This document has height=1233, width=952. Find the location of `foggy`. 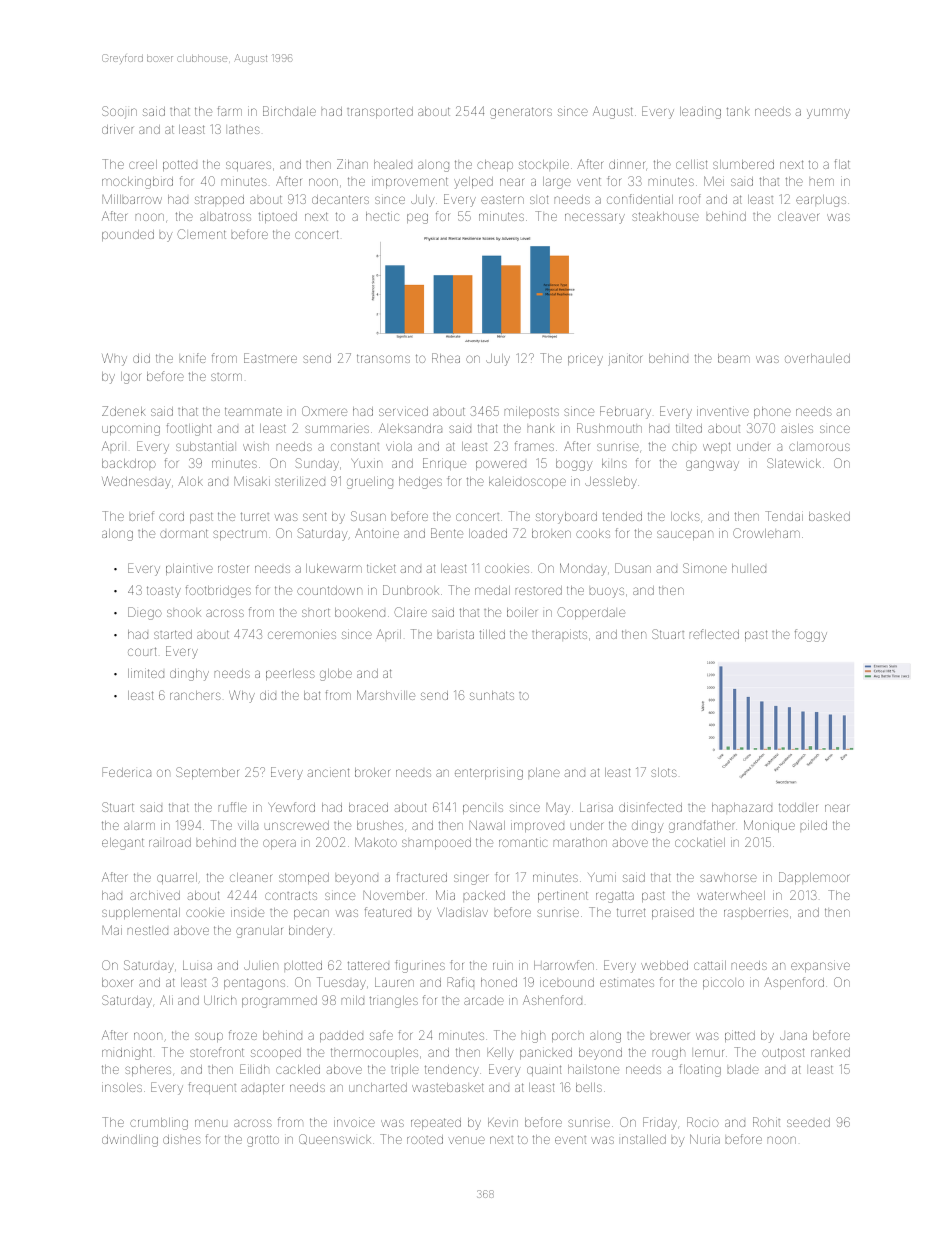

foggy is located at coordinates (811, 635).
